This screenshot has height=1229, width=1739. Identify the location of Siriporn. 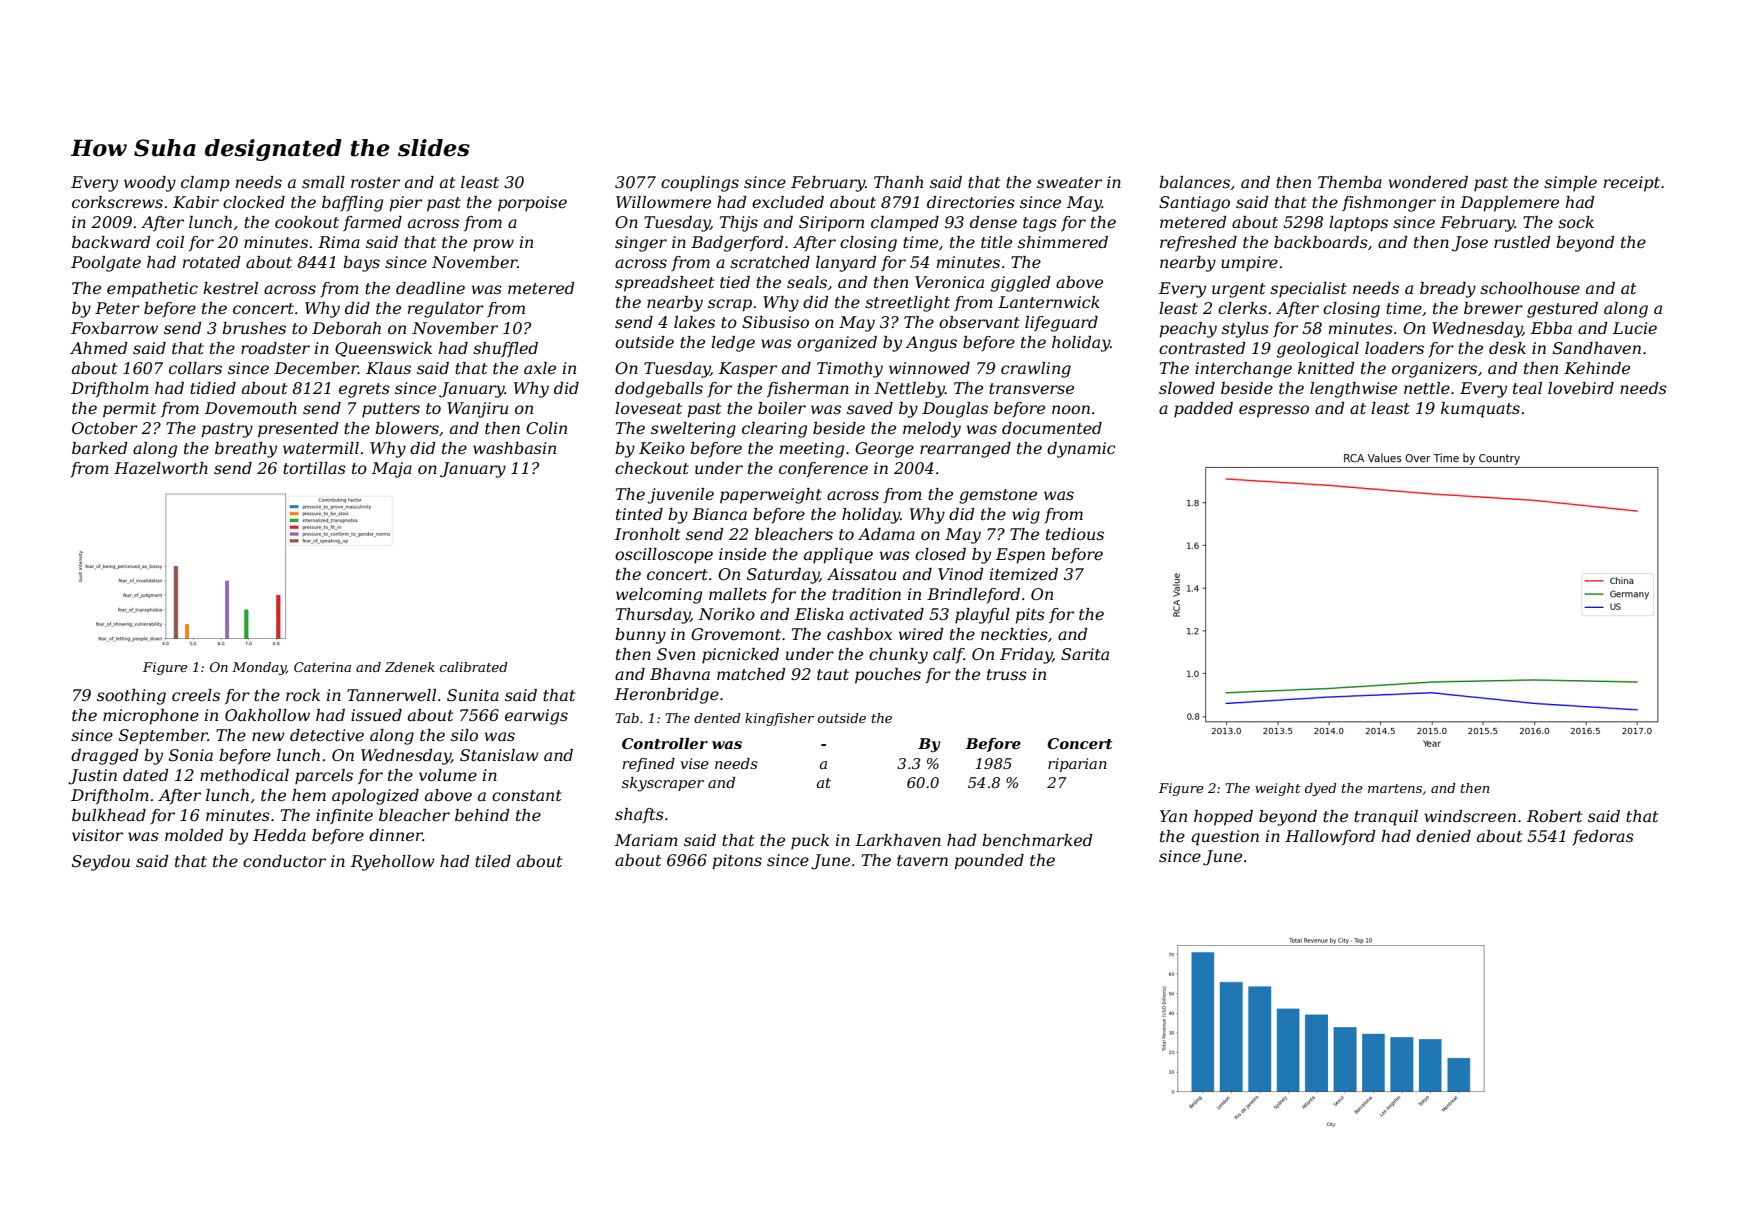
(831, 224).
